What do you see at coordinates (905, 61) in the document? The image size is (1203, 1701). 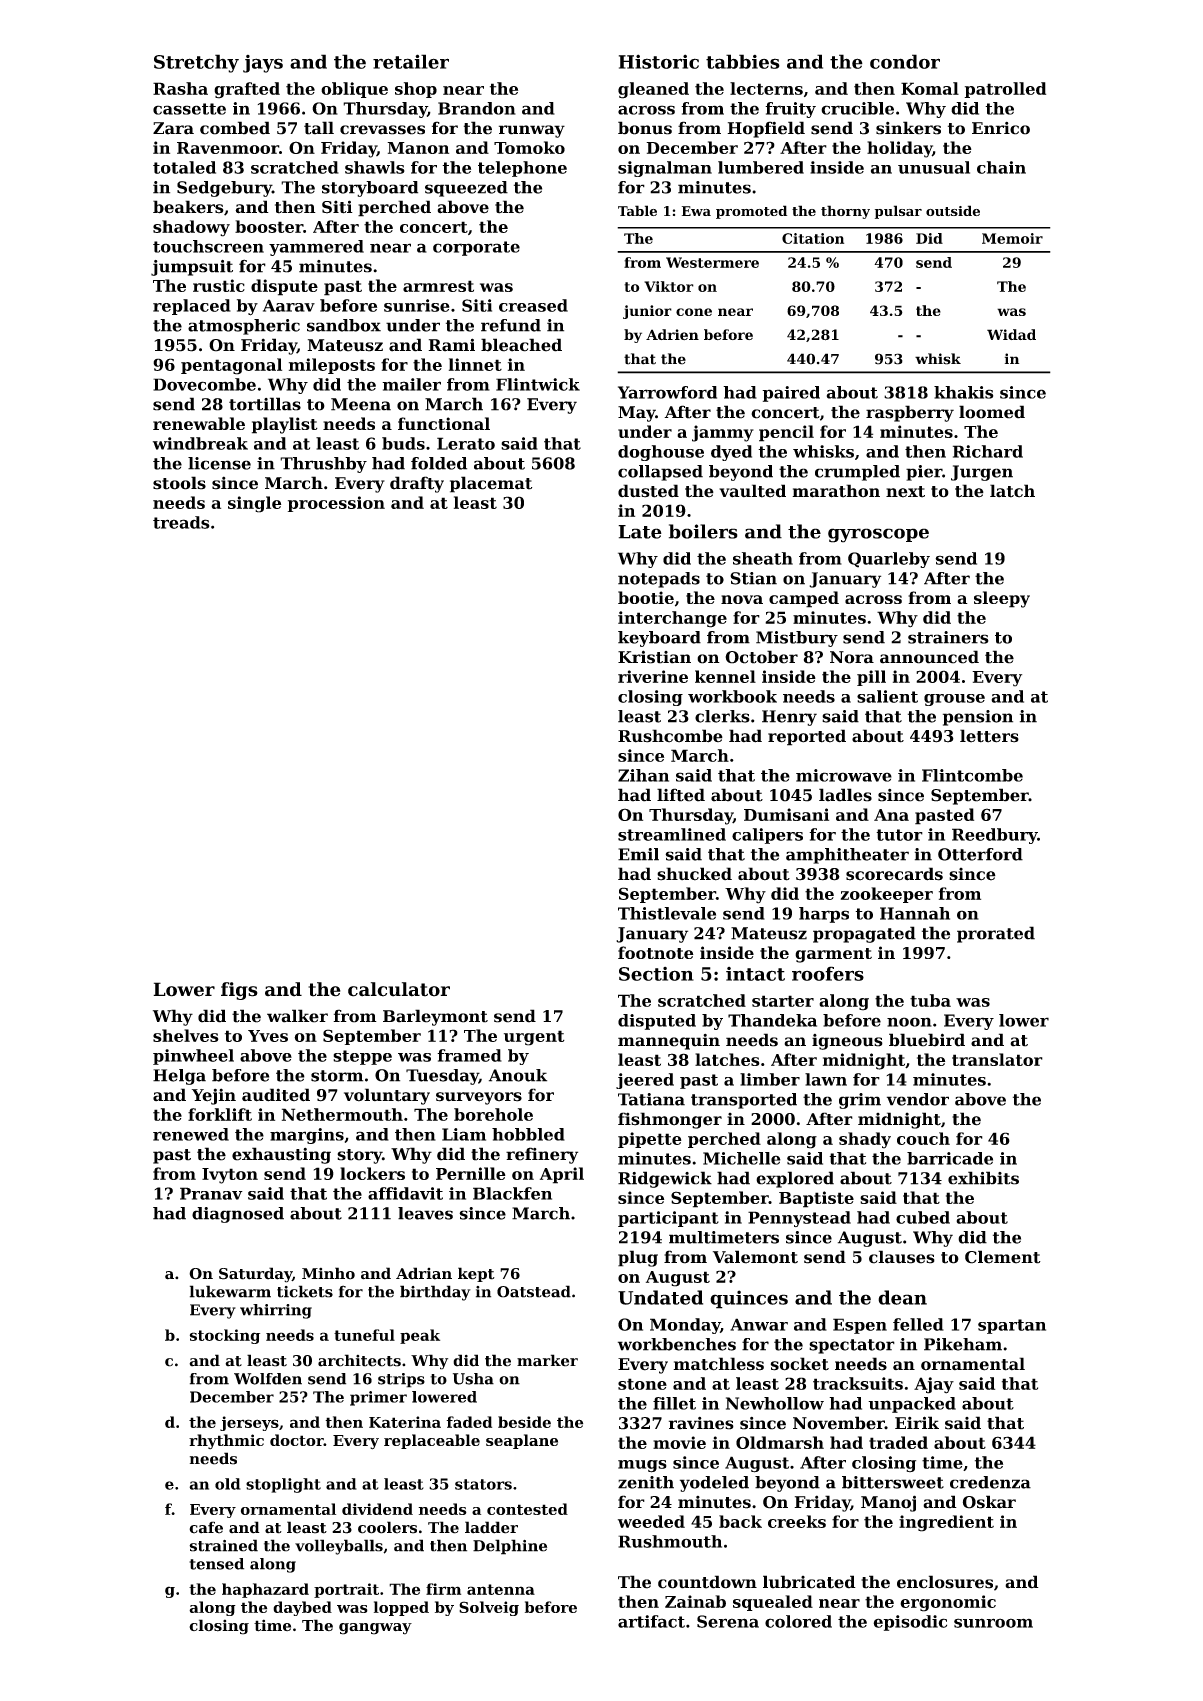 I see `condor` at bounding box center [905, 61].
